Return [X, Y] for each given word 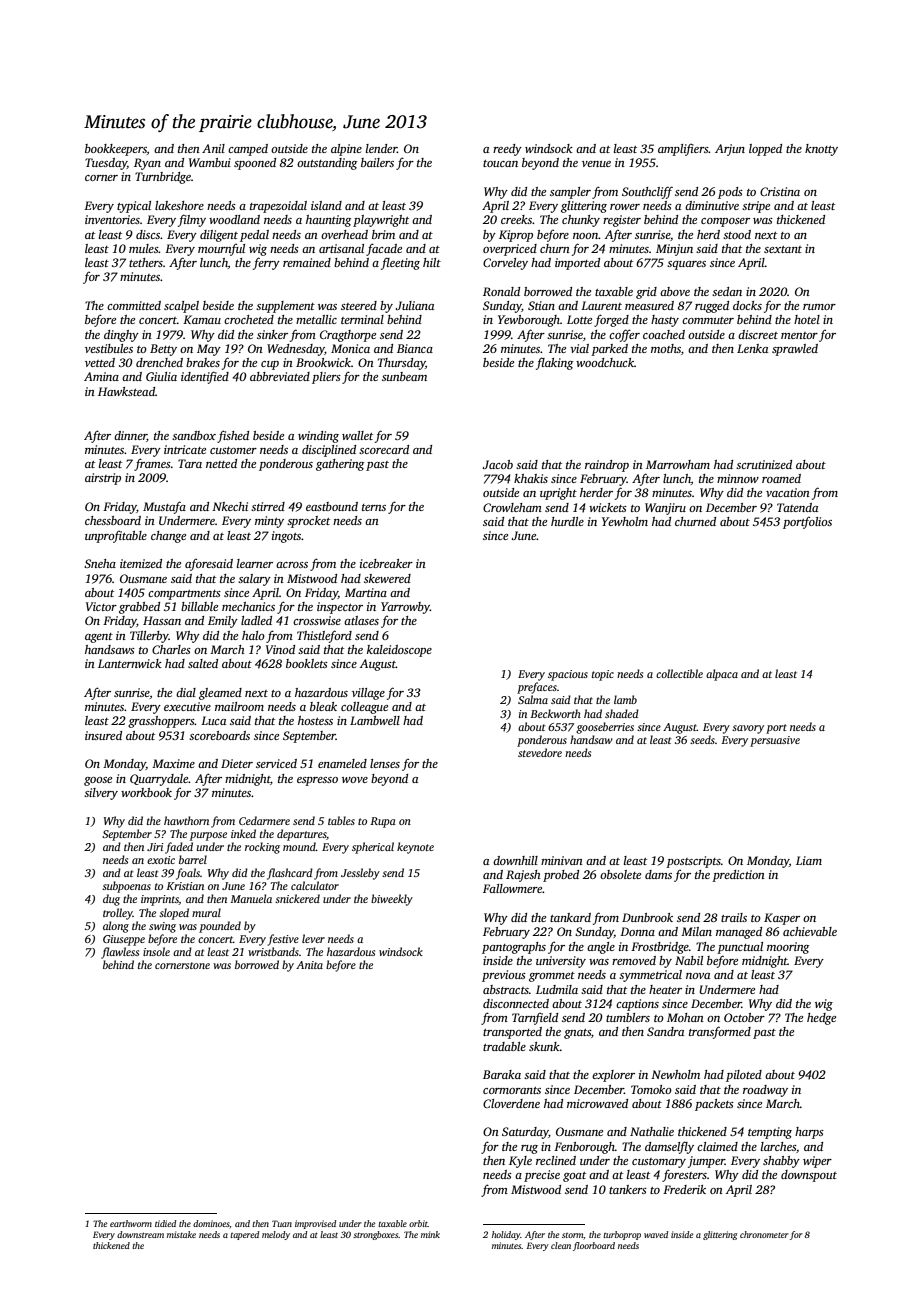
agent [99, 638]
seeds [702, 739]
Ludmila [557, 989]
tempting [770, 1133]
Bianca [415, 348]
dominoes [211, 1224]
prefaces [537, 688]
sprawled [795, 350]
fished [233, 436]
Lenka [752, 348]
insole [156, 951]
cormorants [512, 1090]
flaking [554, 363]
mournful [221, 250]
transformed [720, 1032]
